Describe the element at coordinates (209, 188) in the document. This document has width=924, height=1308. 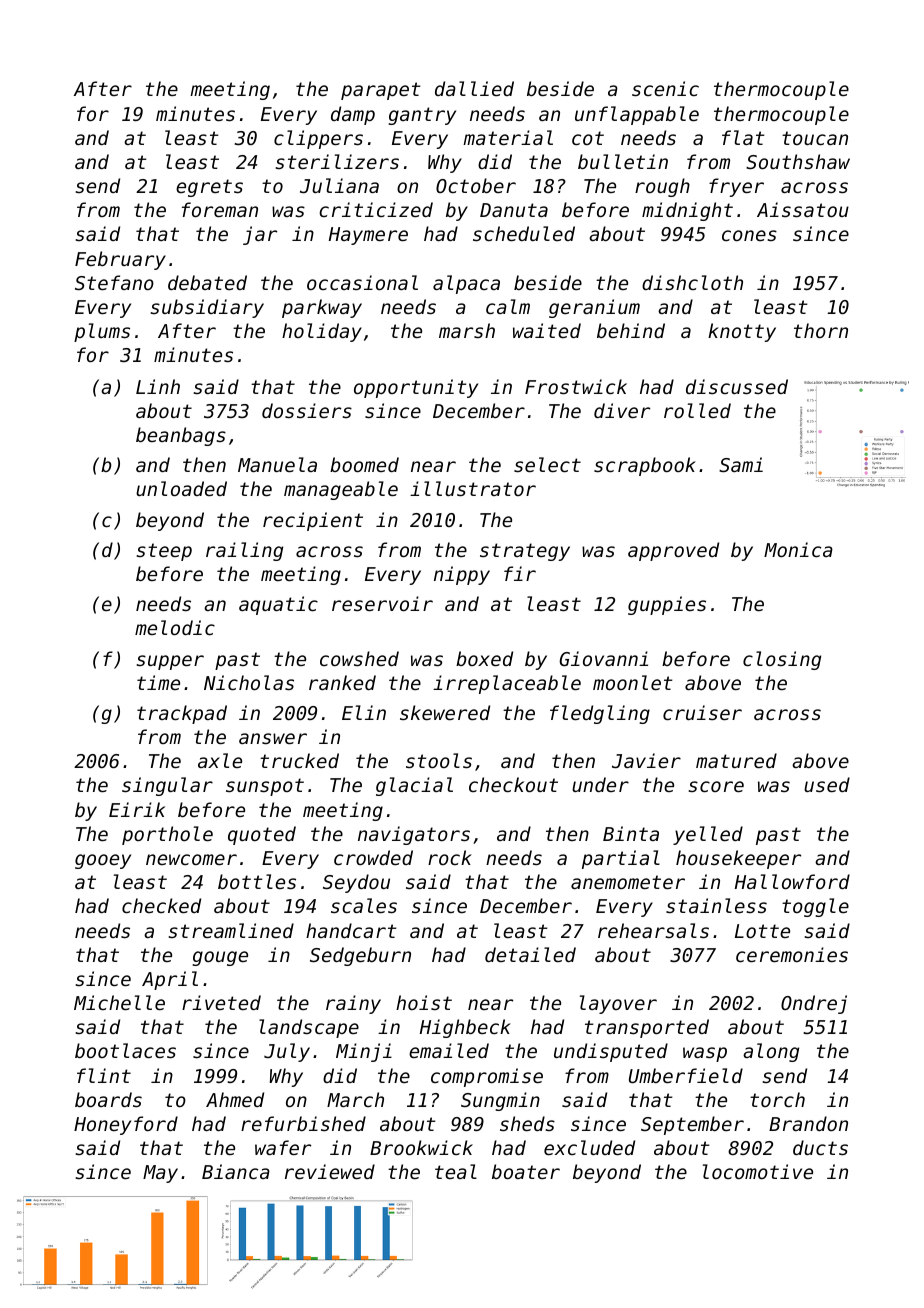
I see `egrets` at that location.
